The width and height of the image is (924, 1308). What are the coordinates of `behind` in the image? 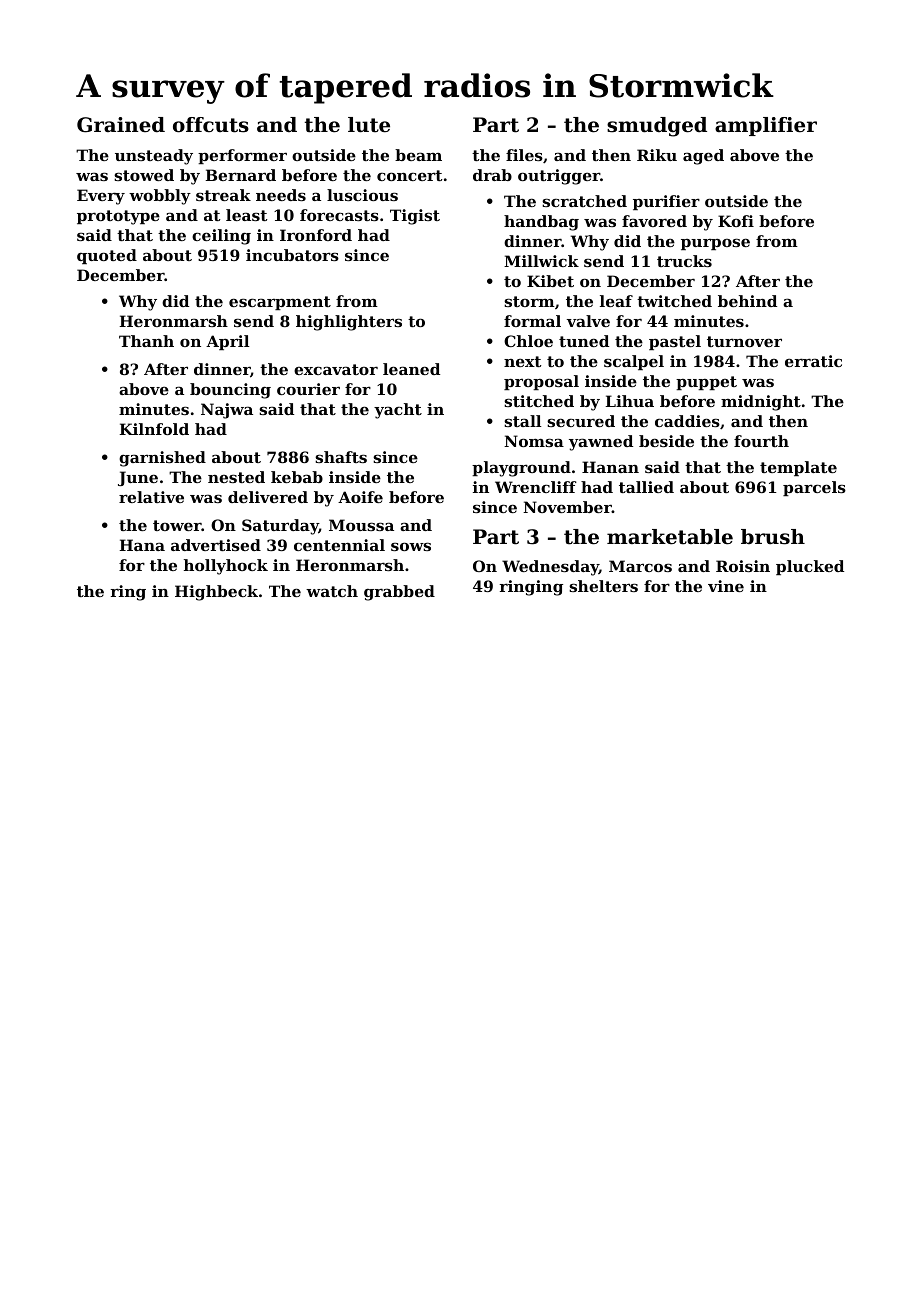 It's located at (747, 301).
